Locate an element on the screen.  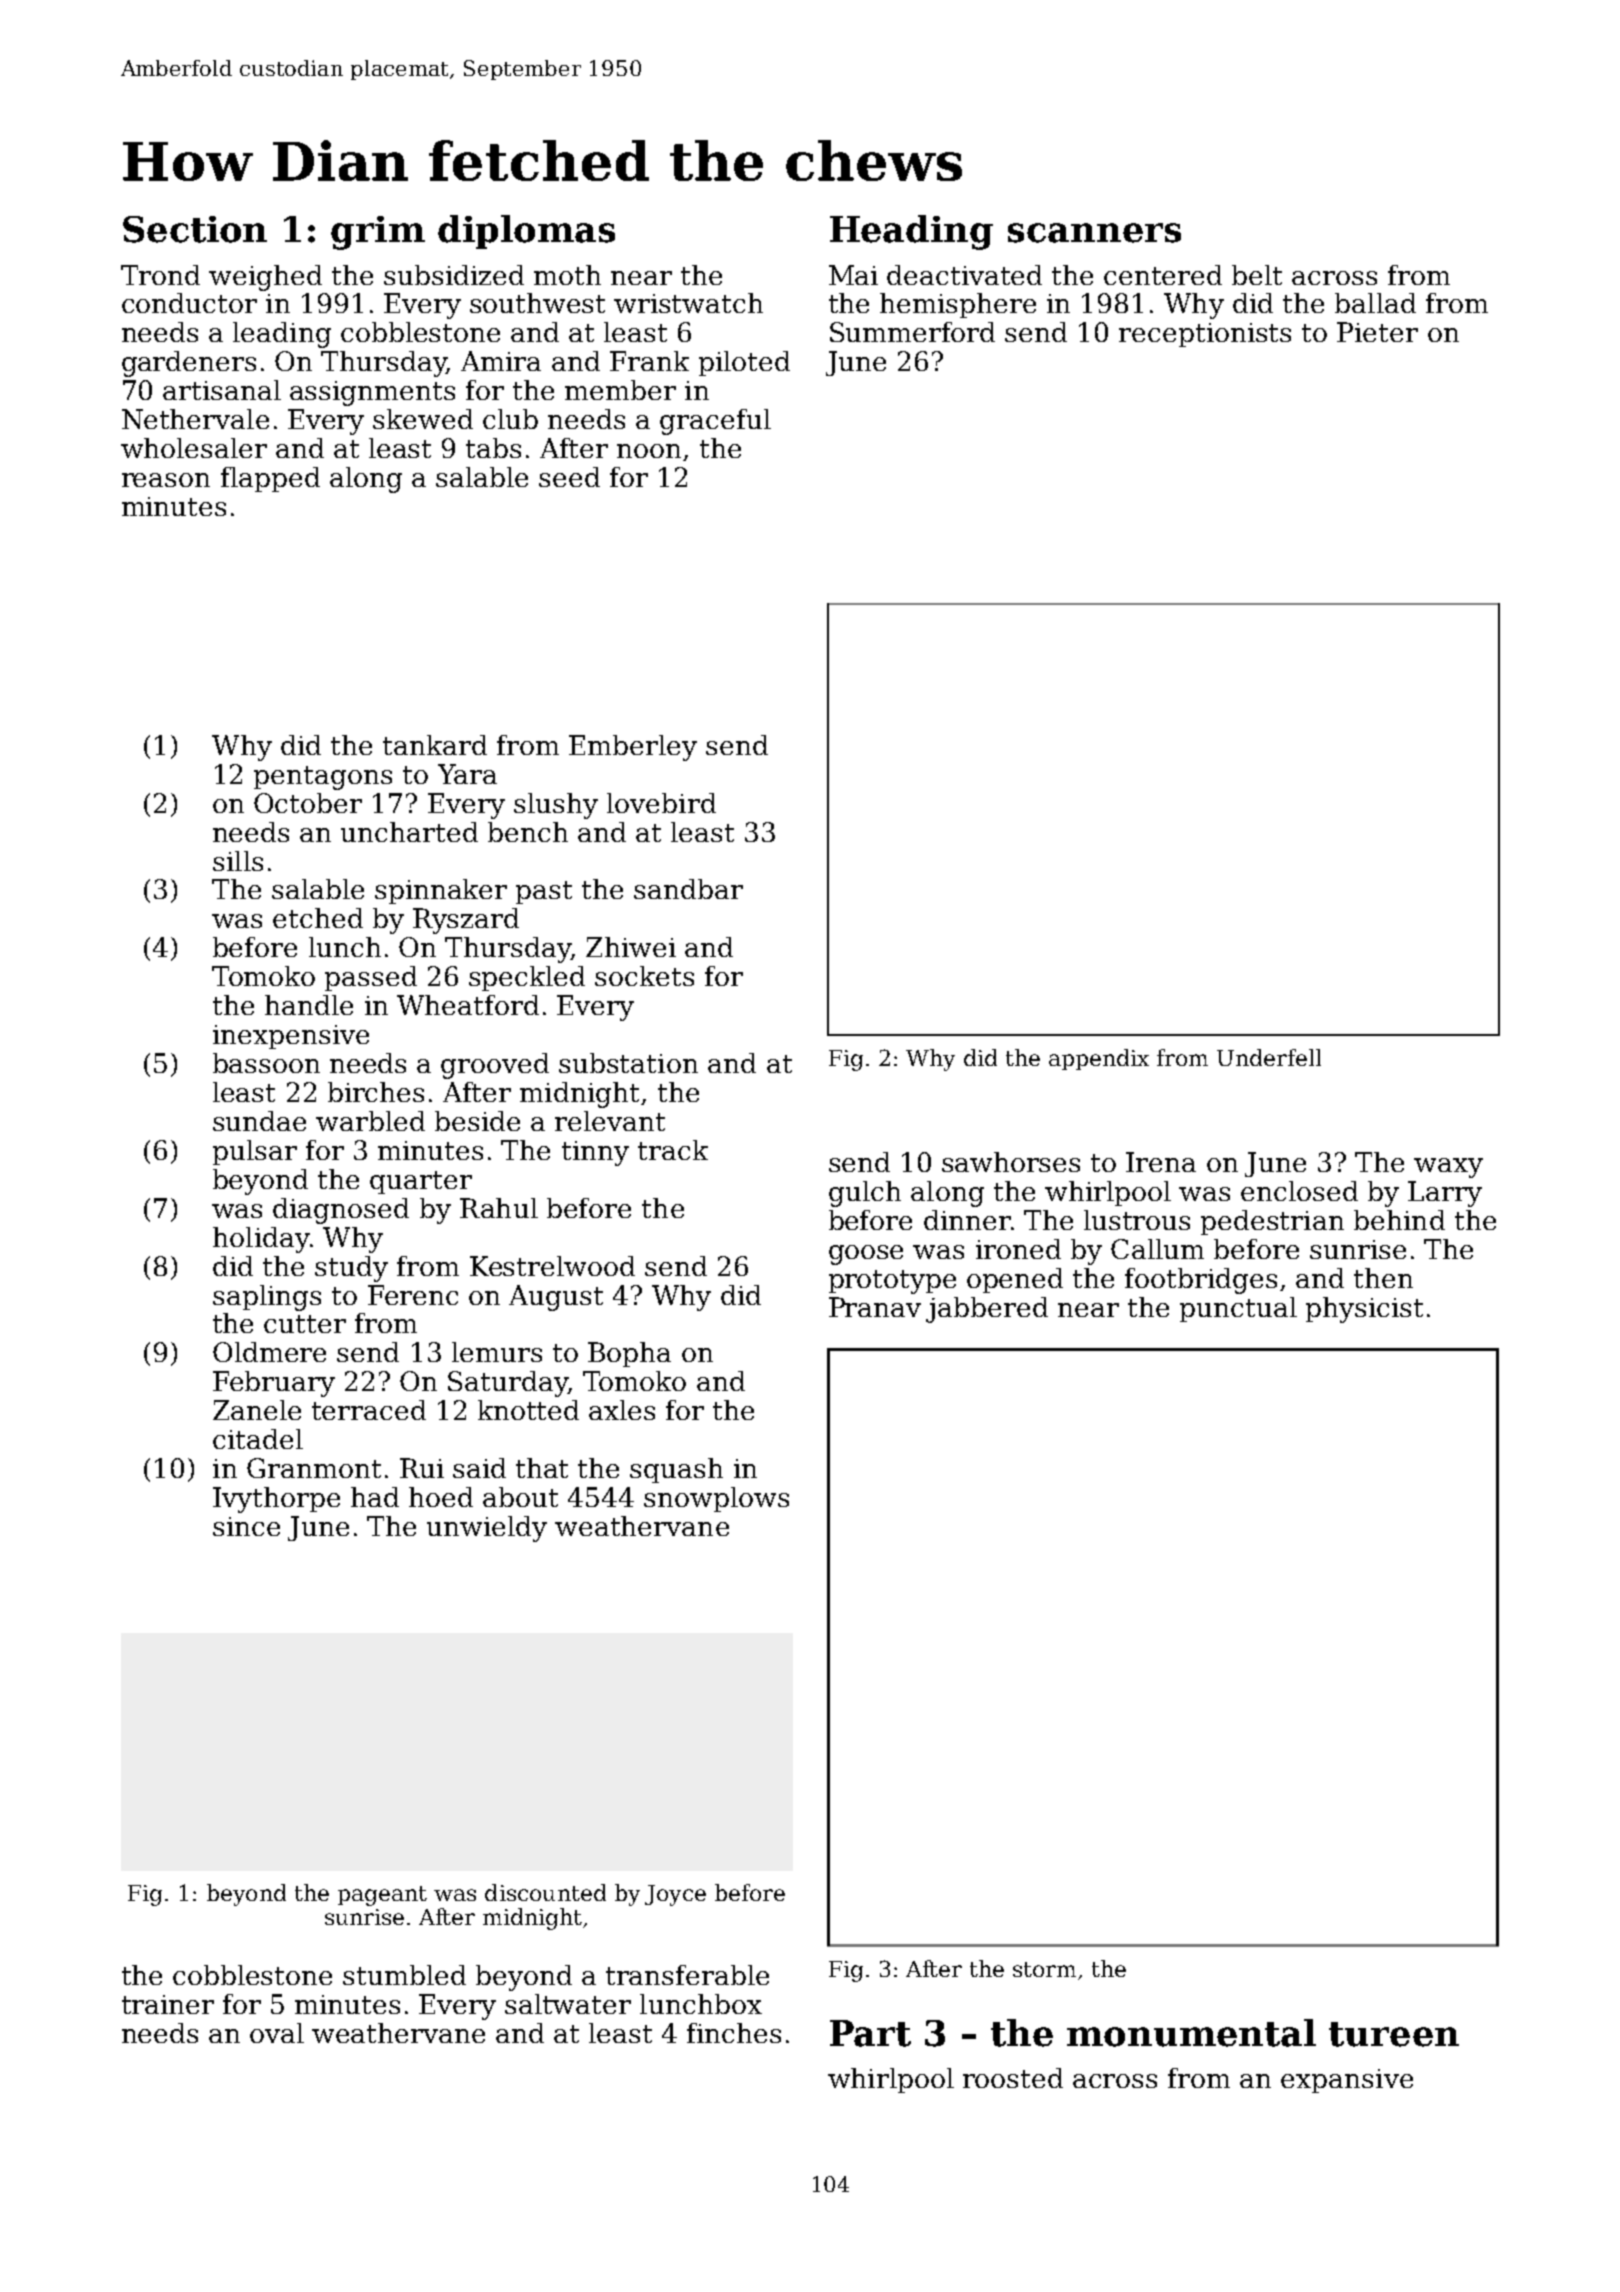
Emberley is located at coordinates (633, 748).
